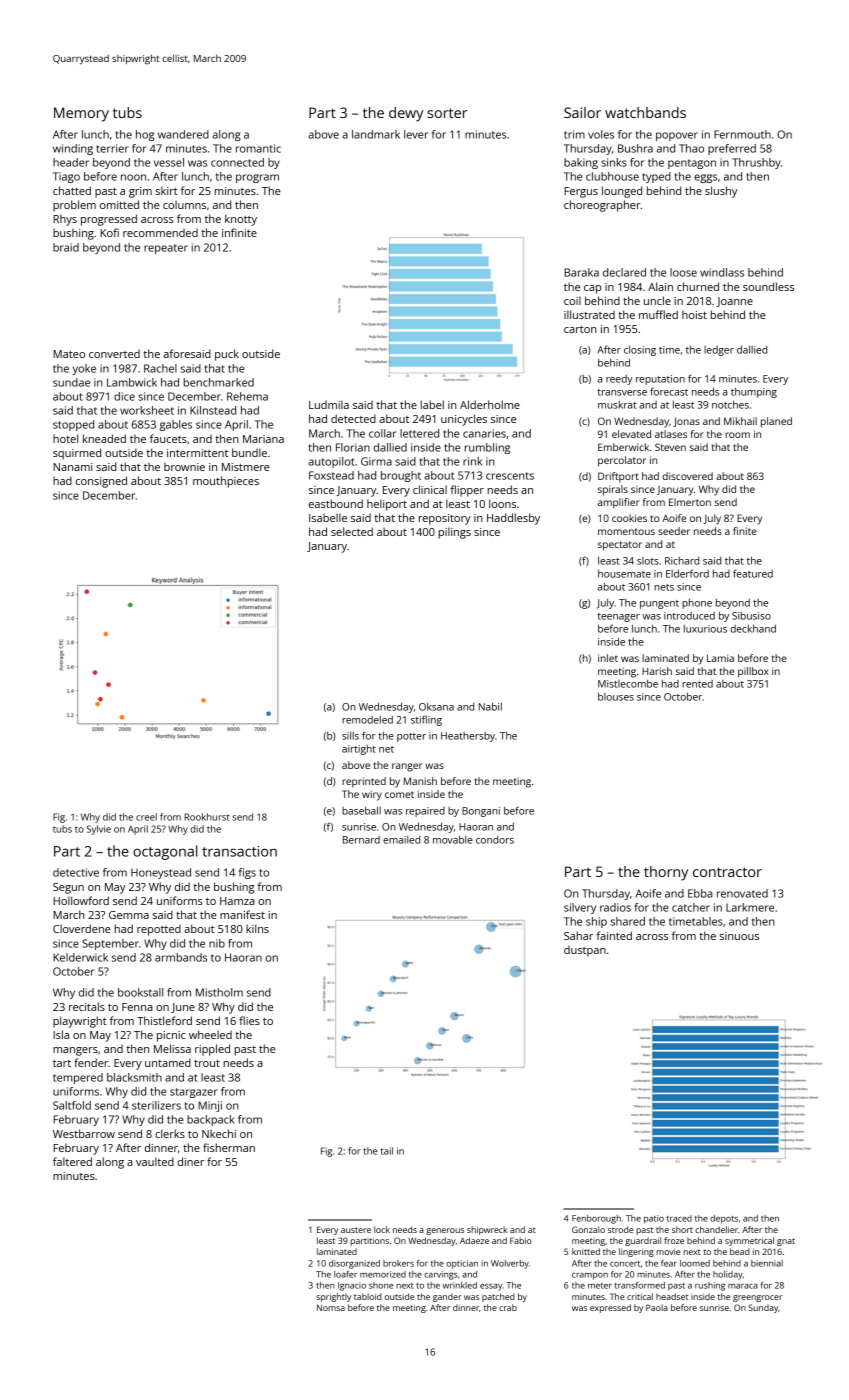  What do you see at coordinates (581, 163) in the screenshot?
I see `baking` at bounding box center [581, 163].
